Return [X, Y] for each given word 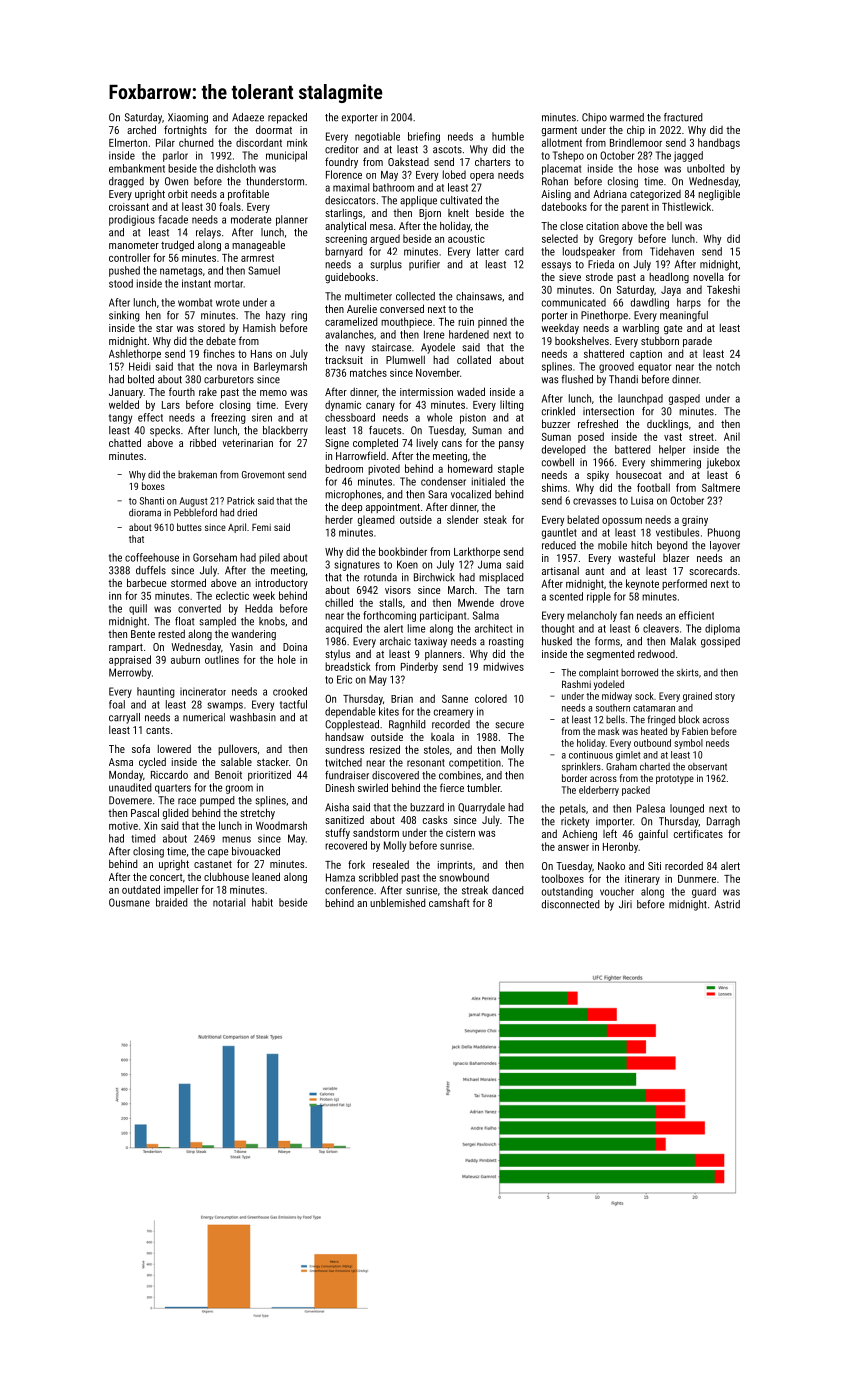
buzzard [427, 807]
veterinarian [247, 443]
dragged [126, 182]
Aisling [556, 195]
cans [452, 444]
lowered [174, 749]
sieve [570, 277]
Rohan [555, 181]
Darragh [723, 822]
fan [626, 615]
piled [269, 558]
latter [488, 251]
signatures [357, 565]
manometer [134, 245]
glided [176, 814]
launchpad [640, 399]
